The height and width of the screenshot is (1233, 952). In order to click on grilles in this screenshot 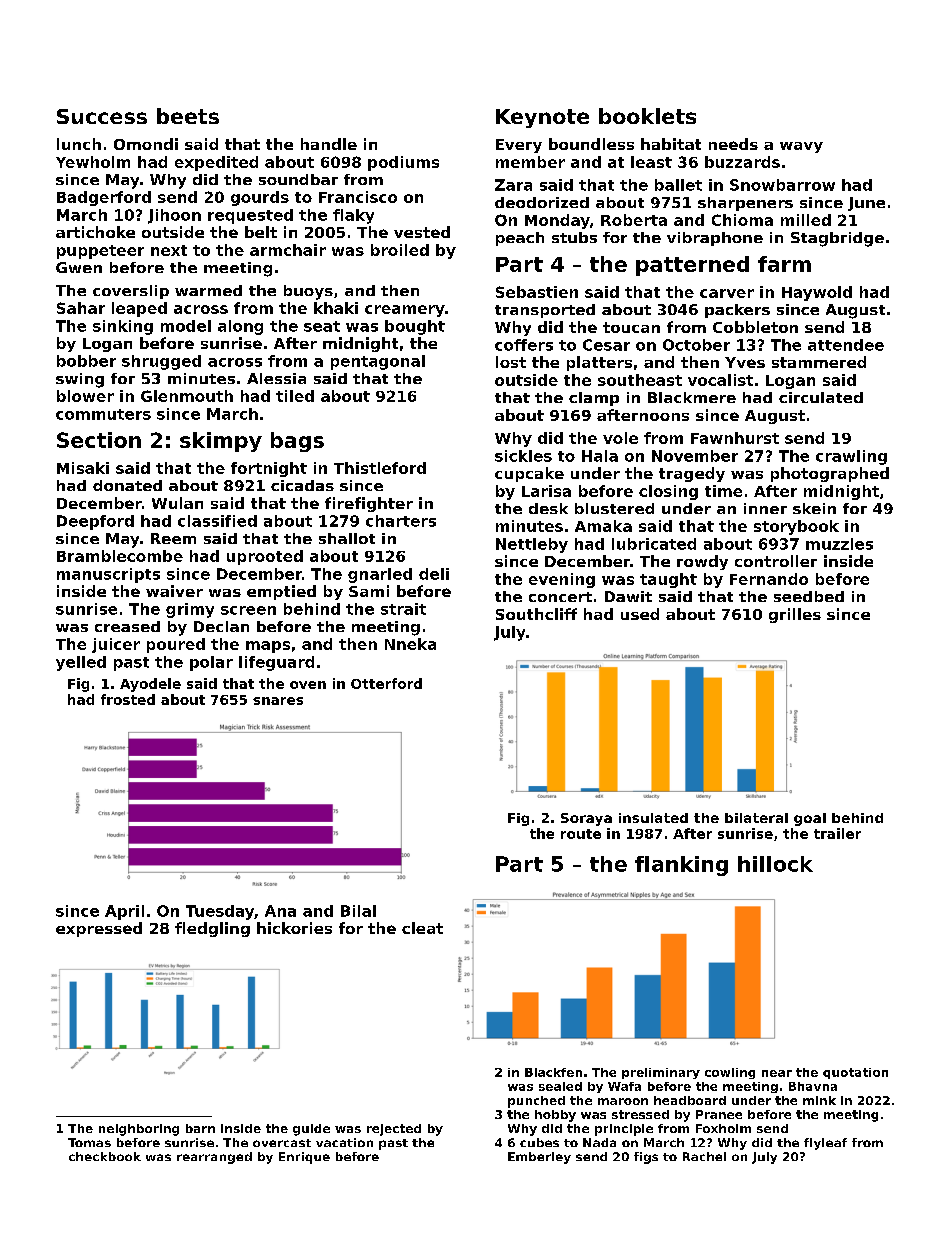, I will do `click(795, 615)`.
